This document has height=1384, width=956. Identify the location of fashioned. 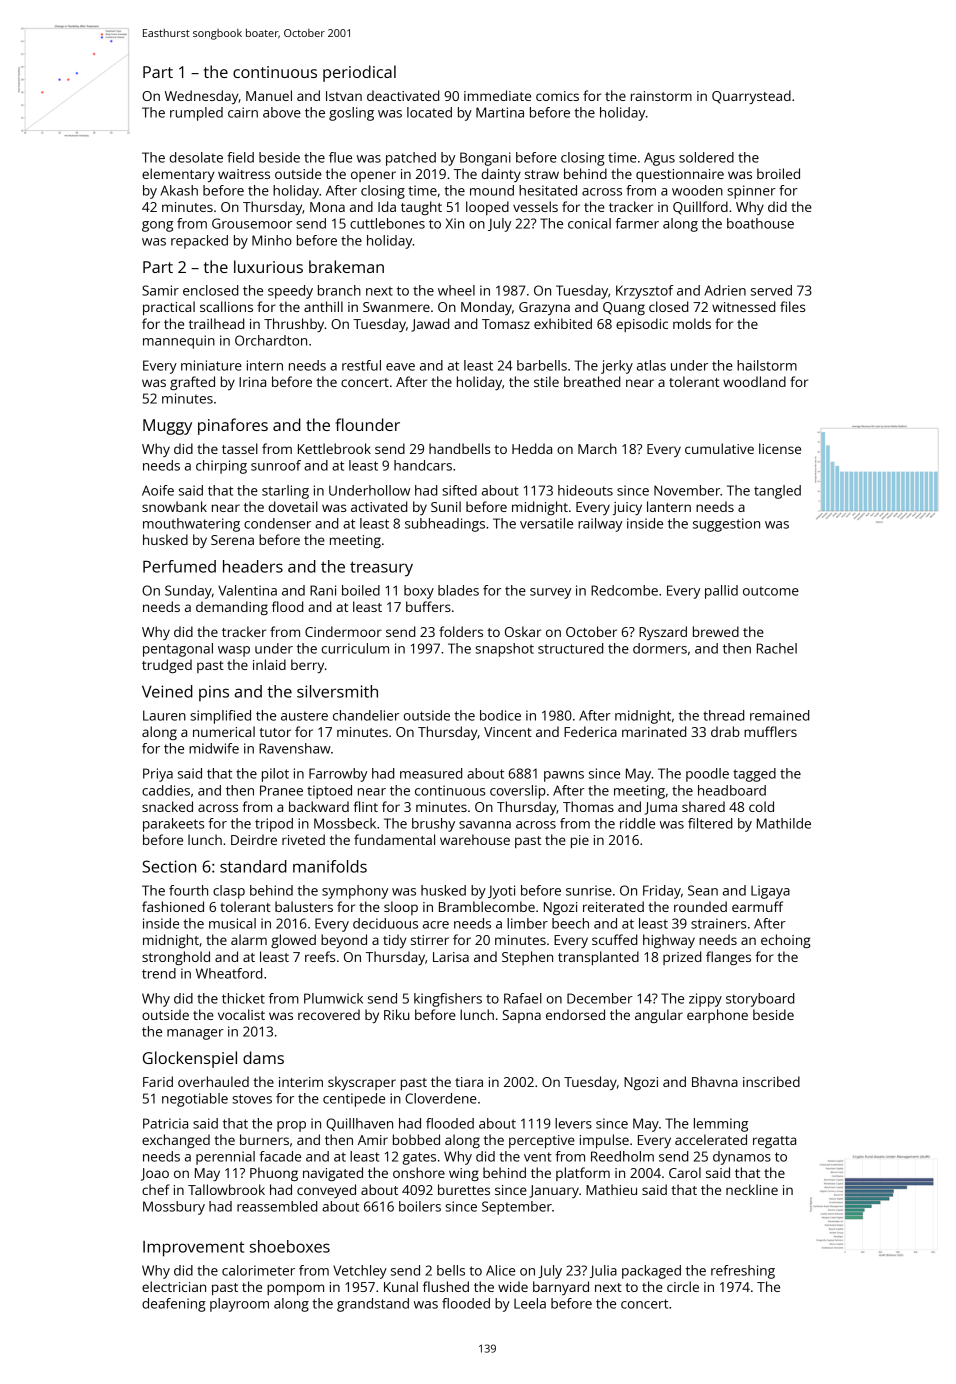
(173, 906).
